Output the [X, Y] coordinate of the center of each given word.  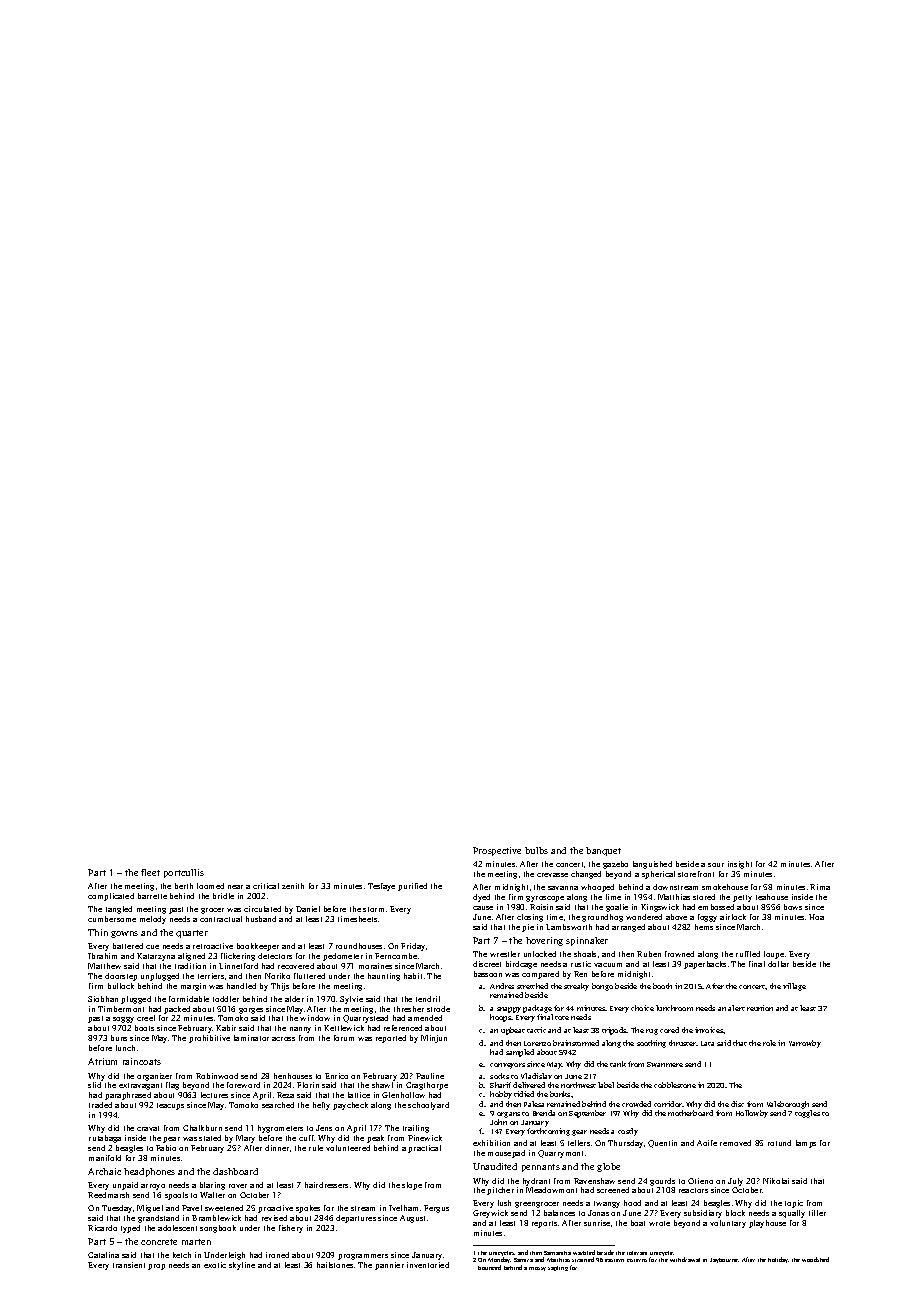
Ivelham [403, 1208]
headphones [149, 1172]
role [769, 1043]
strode [438, 1009]
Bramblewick [216, 1218]
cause [483, 908]
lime [613, 897]
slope [412, 1186]
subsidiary [703, 1214]
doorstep [121, 977]
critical [266, 886]
